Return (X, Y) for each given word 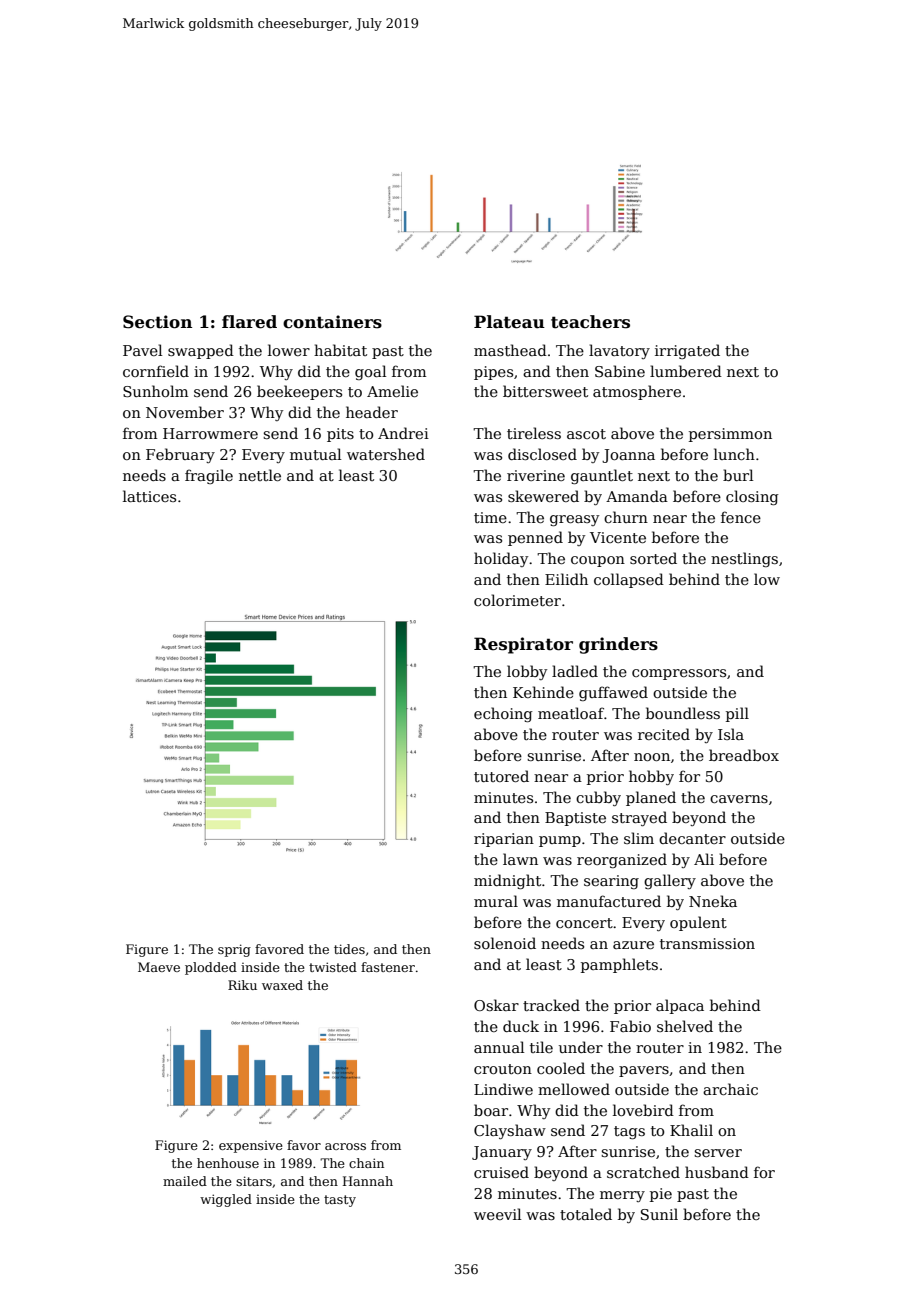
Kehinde (543, 692)
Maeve (159, 967)
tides (349, 949)
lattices (149, 496)
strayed (639, 818)
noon (652, 757)
